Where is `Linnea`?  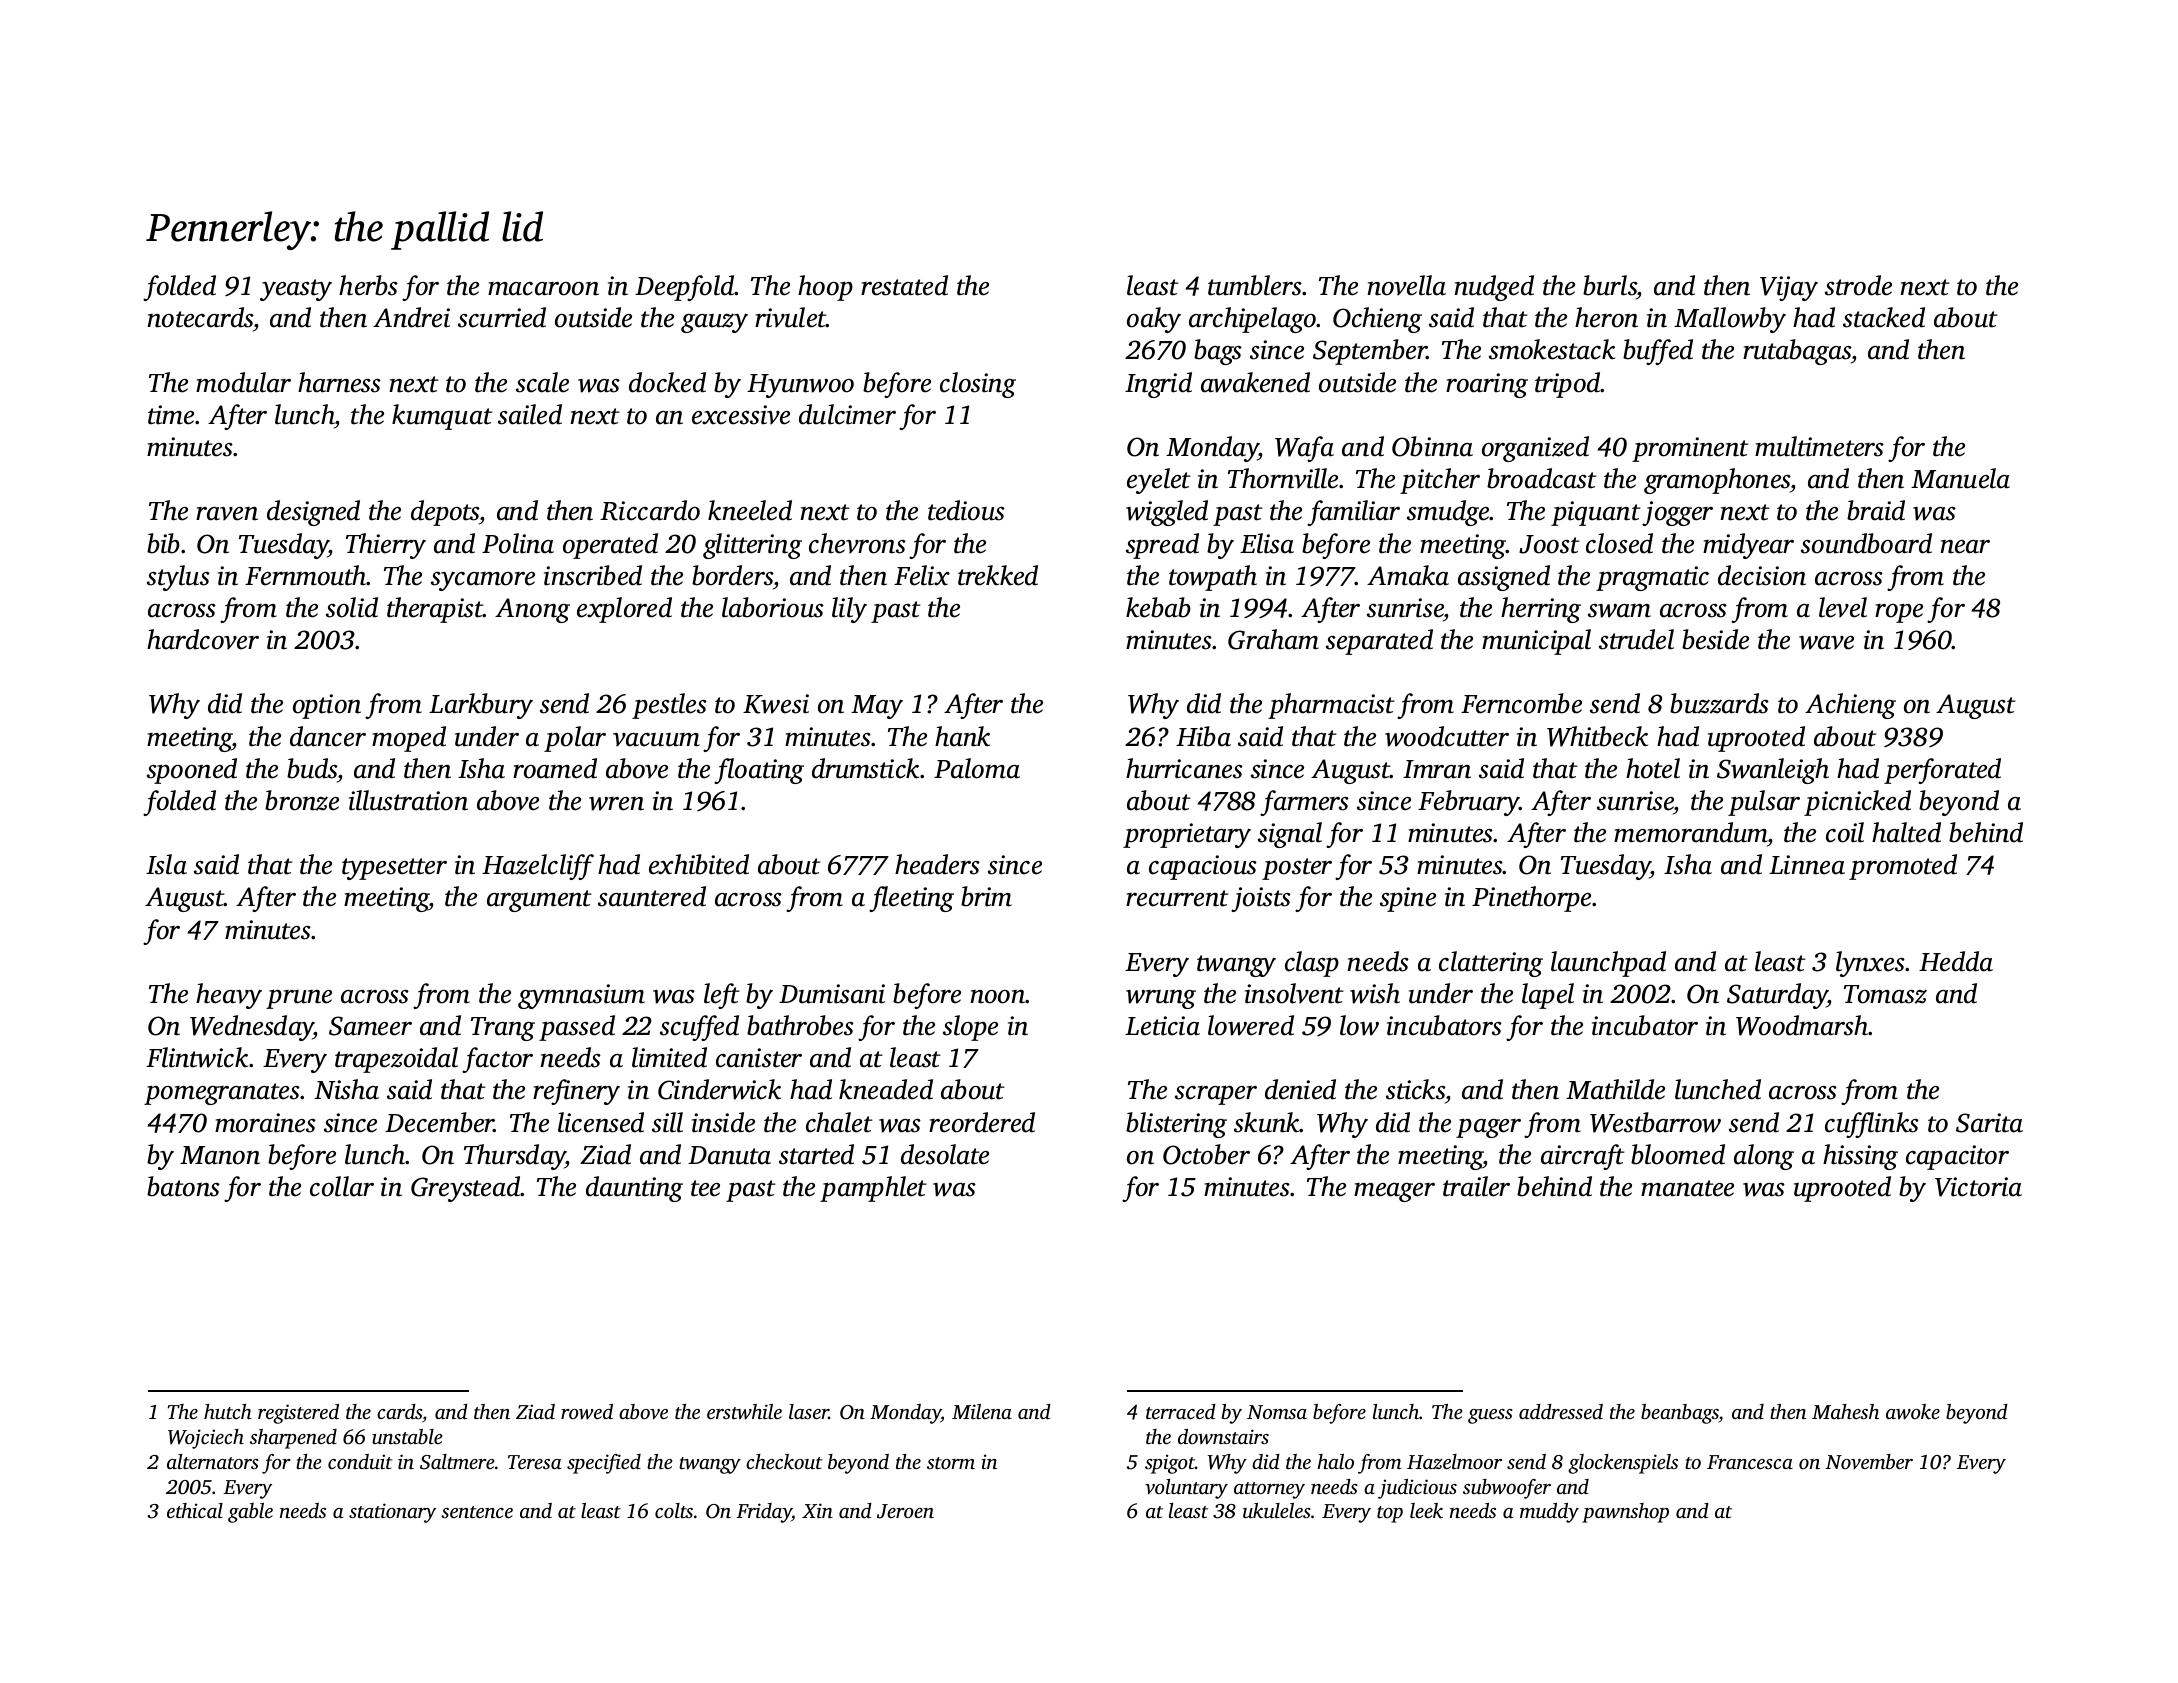 Linnea is located at coordinates (1807, 865).
